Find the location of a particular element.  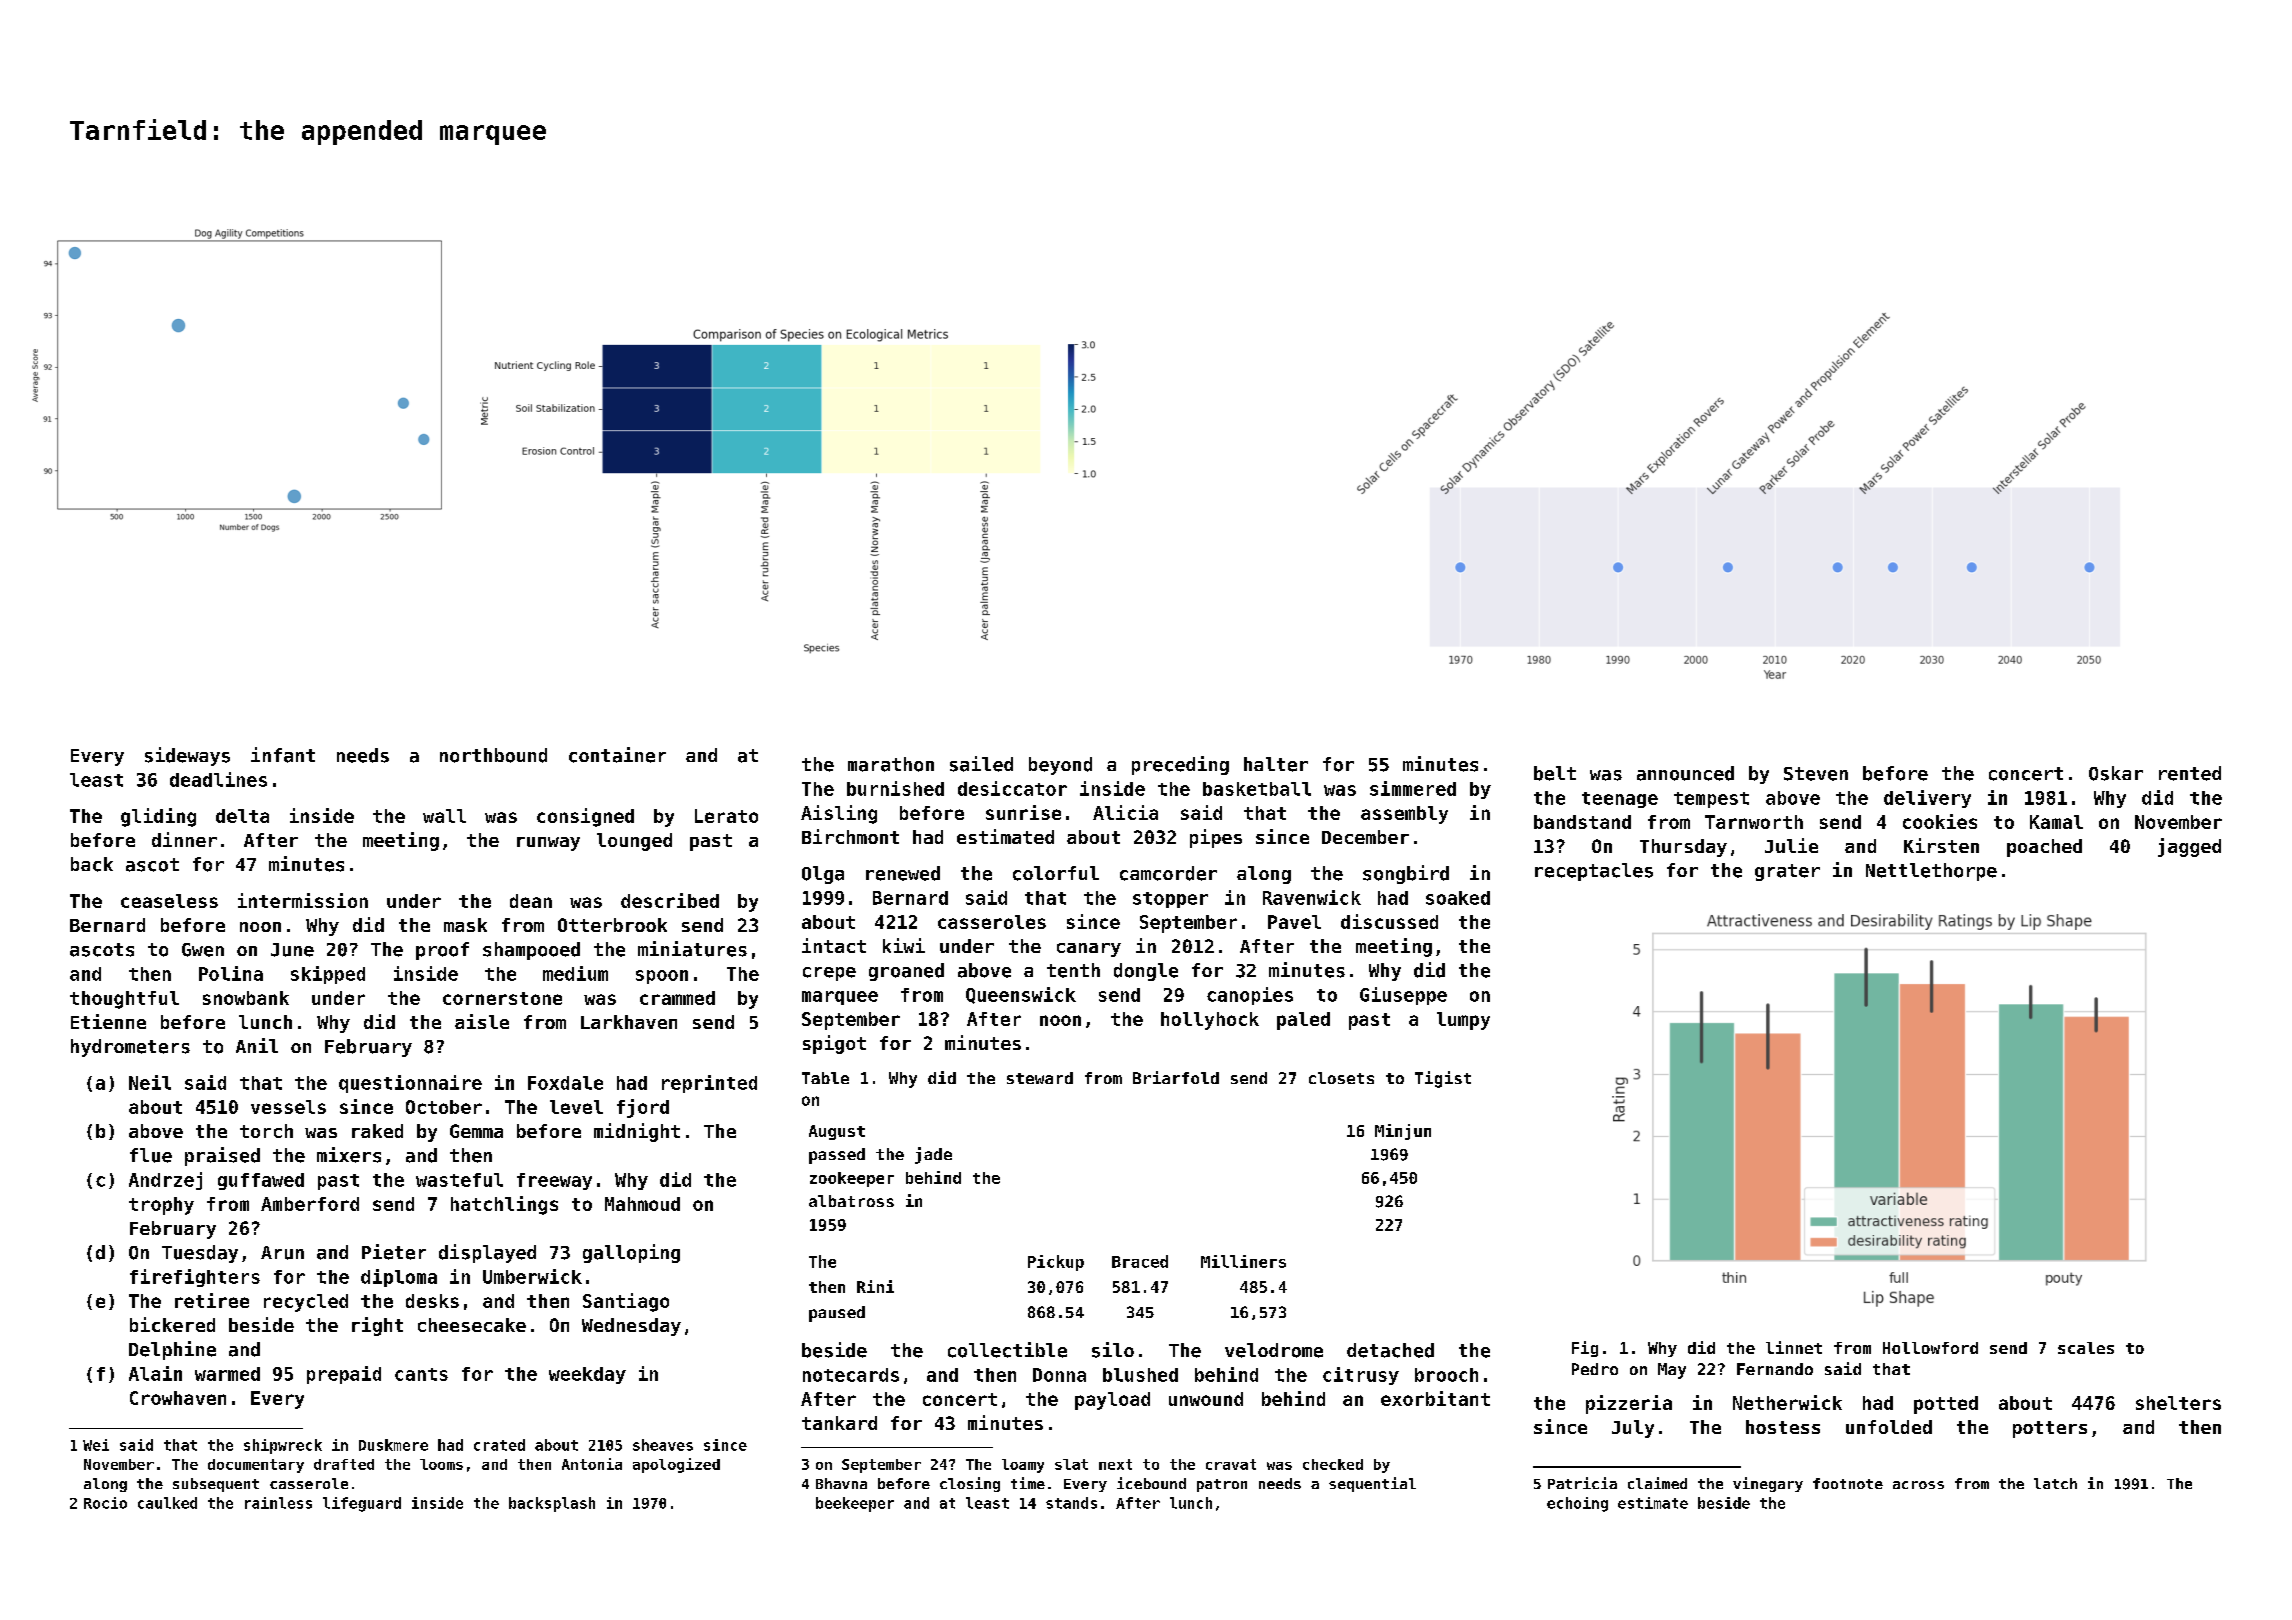

delta is located at coordinates (242, 816).
